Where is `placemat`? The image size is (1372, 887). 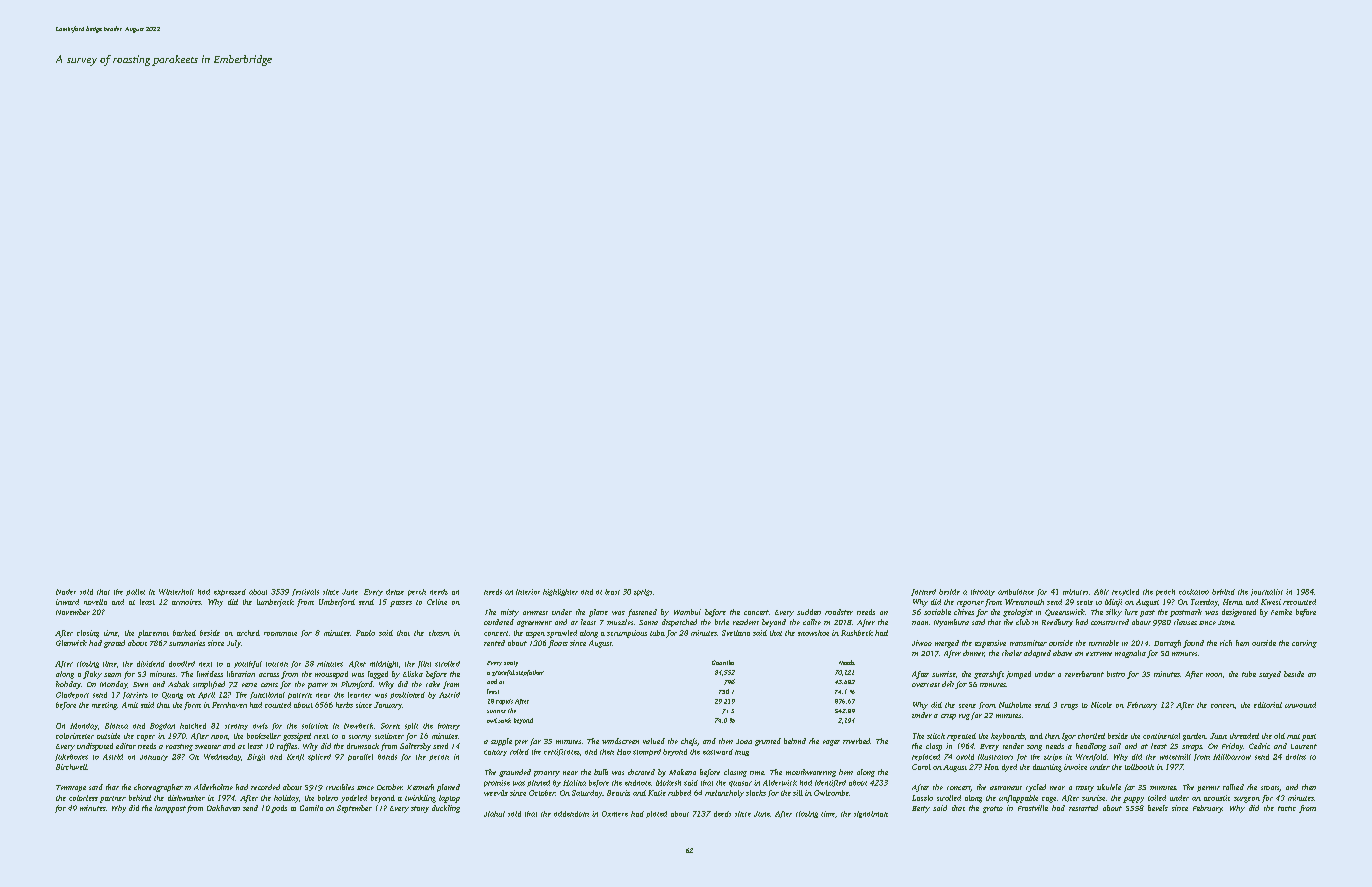 placemat is located at coordinates (153, 634).
